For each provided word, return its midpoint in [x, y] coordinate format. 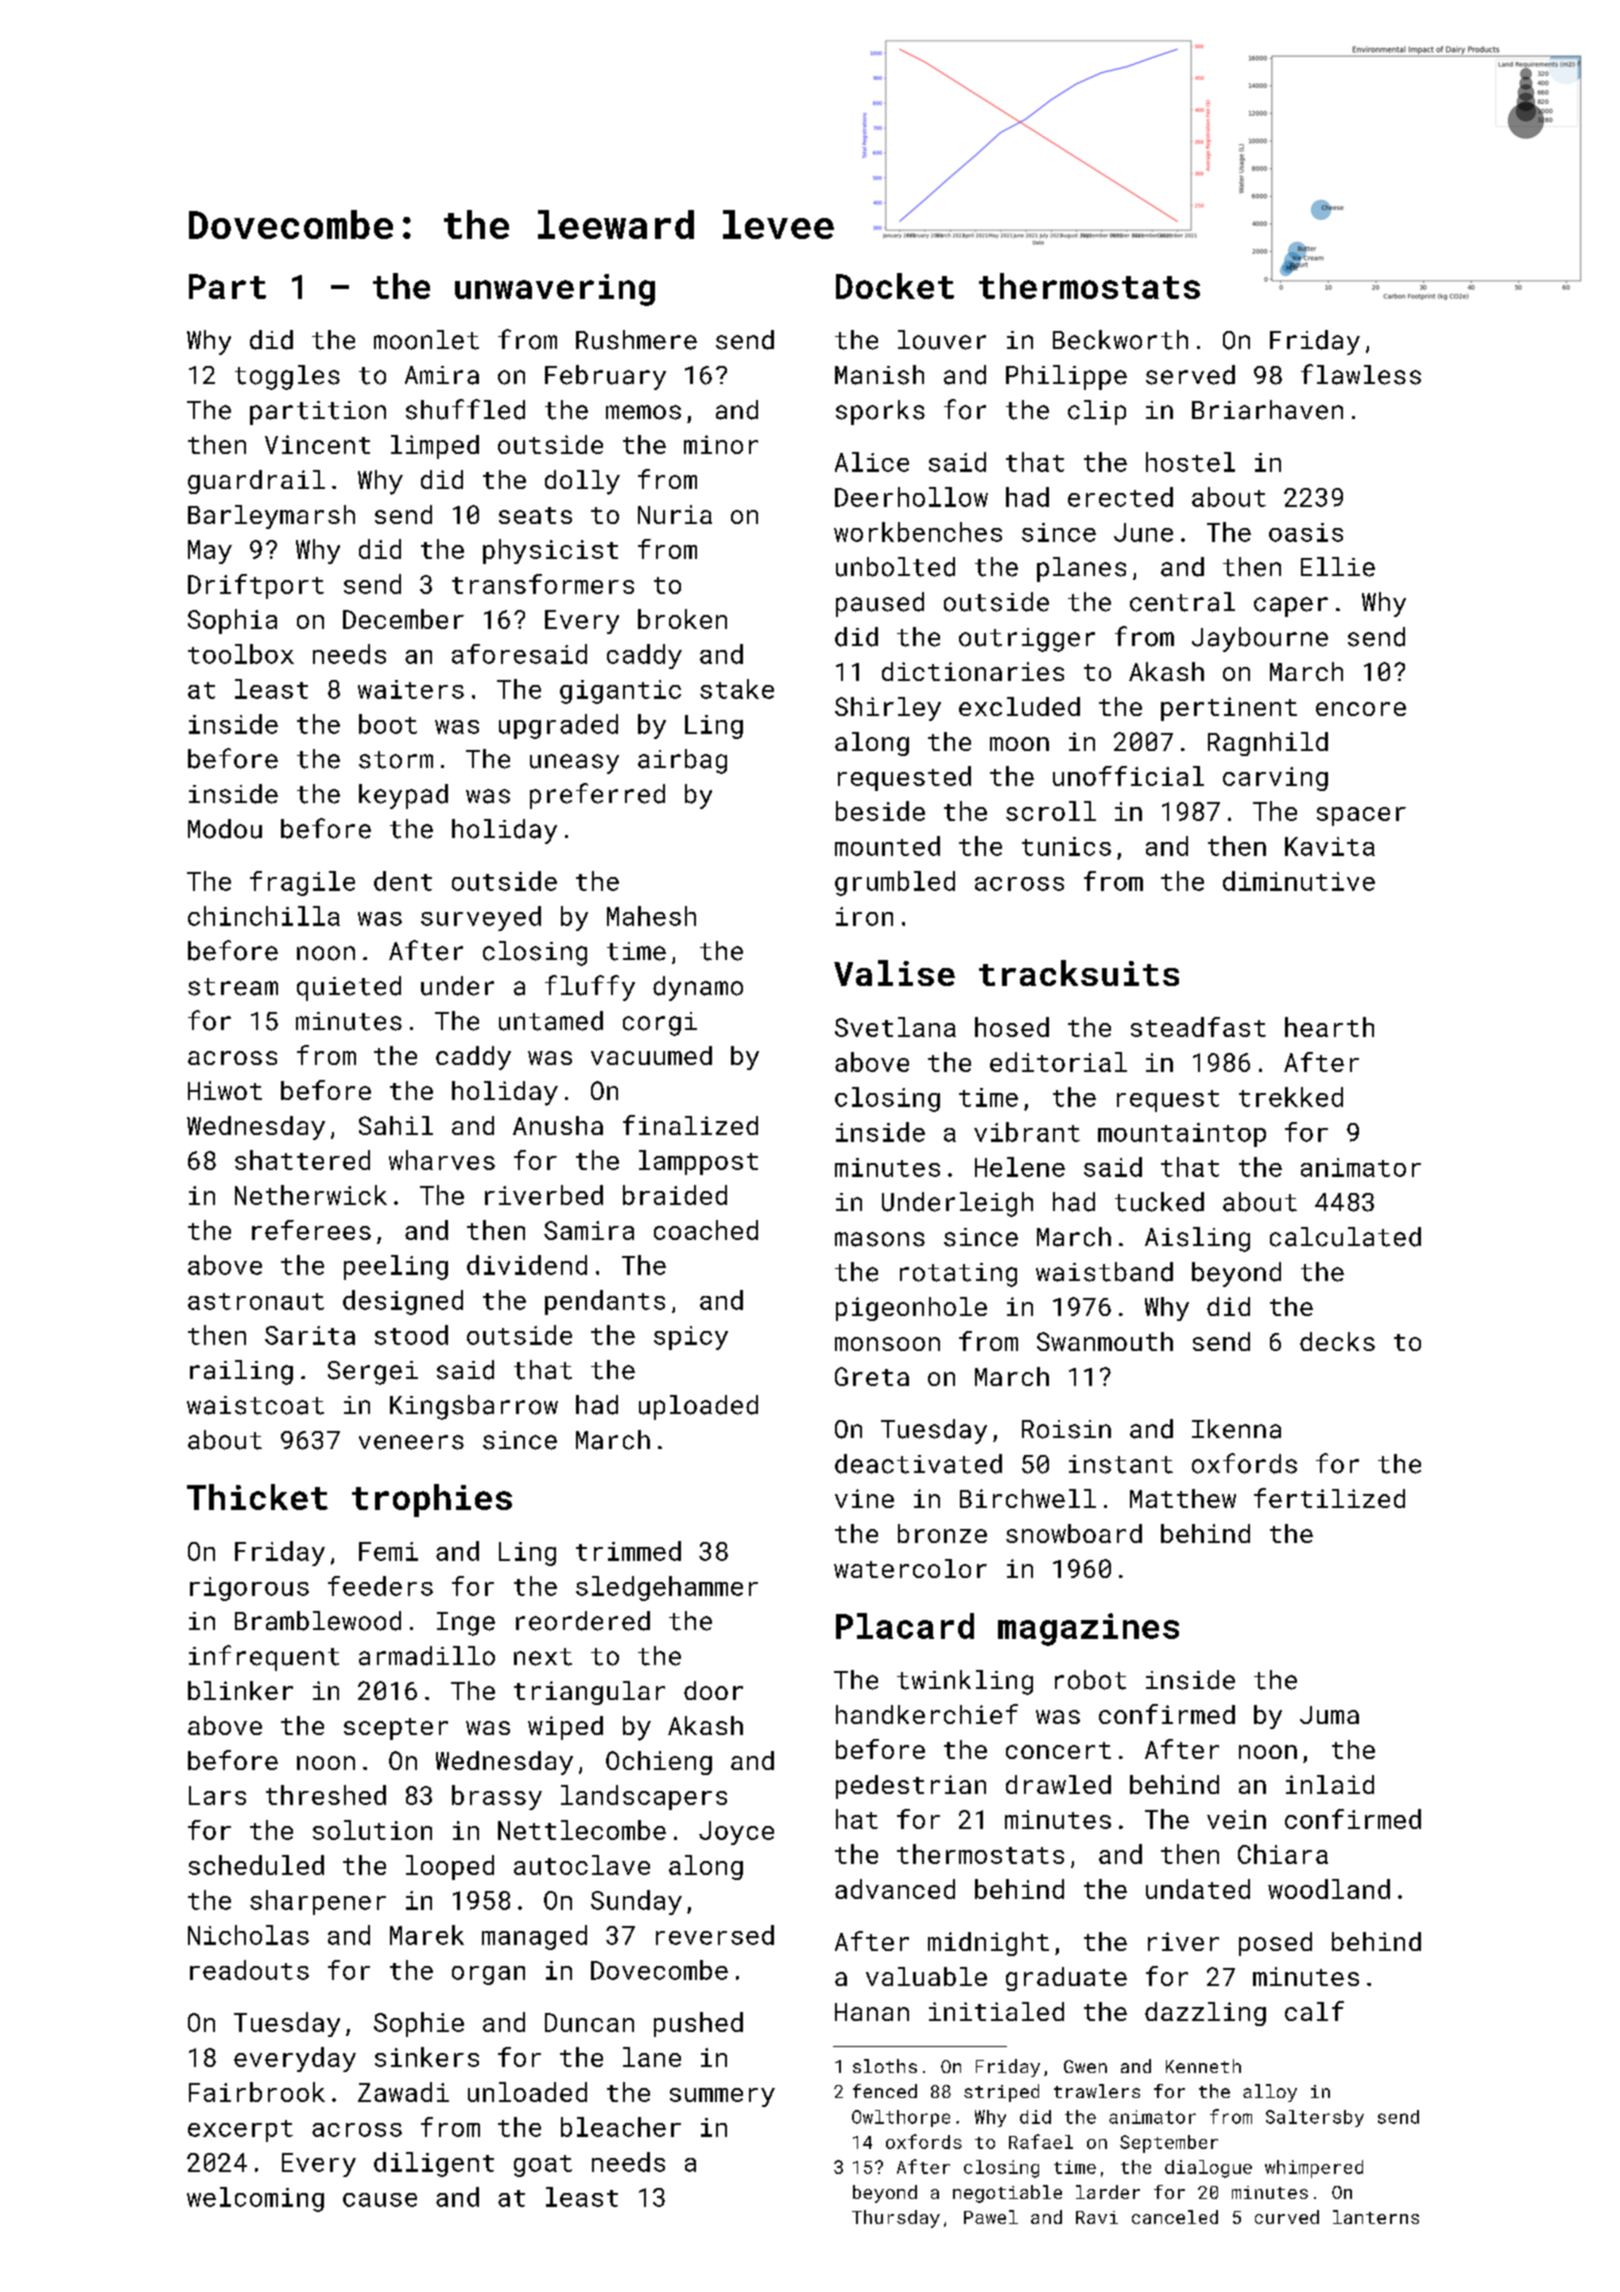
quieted [349, 988]
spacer [1361, 816]
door [713, 1690]
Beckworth [1120, 340]
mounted [887, 846]
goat [543, 2166]
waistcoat [255, 1405]
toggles [287, 377]
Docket [895, 286]
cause [380, 2200]
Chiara [1283, 1854]
